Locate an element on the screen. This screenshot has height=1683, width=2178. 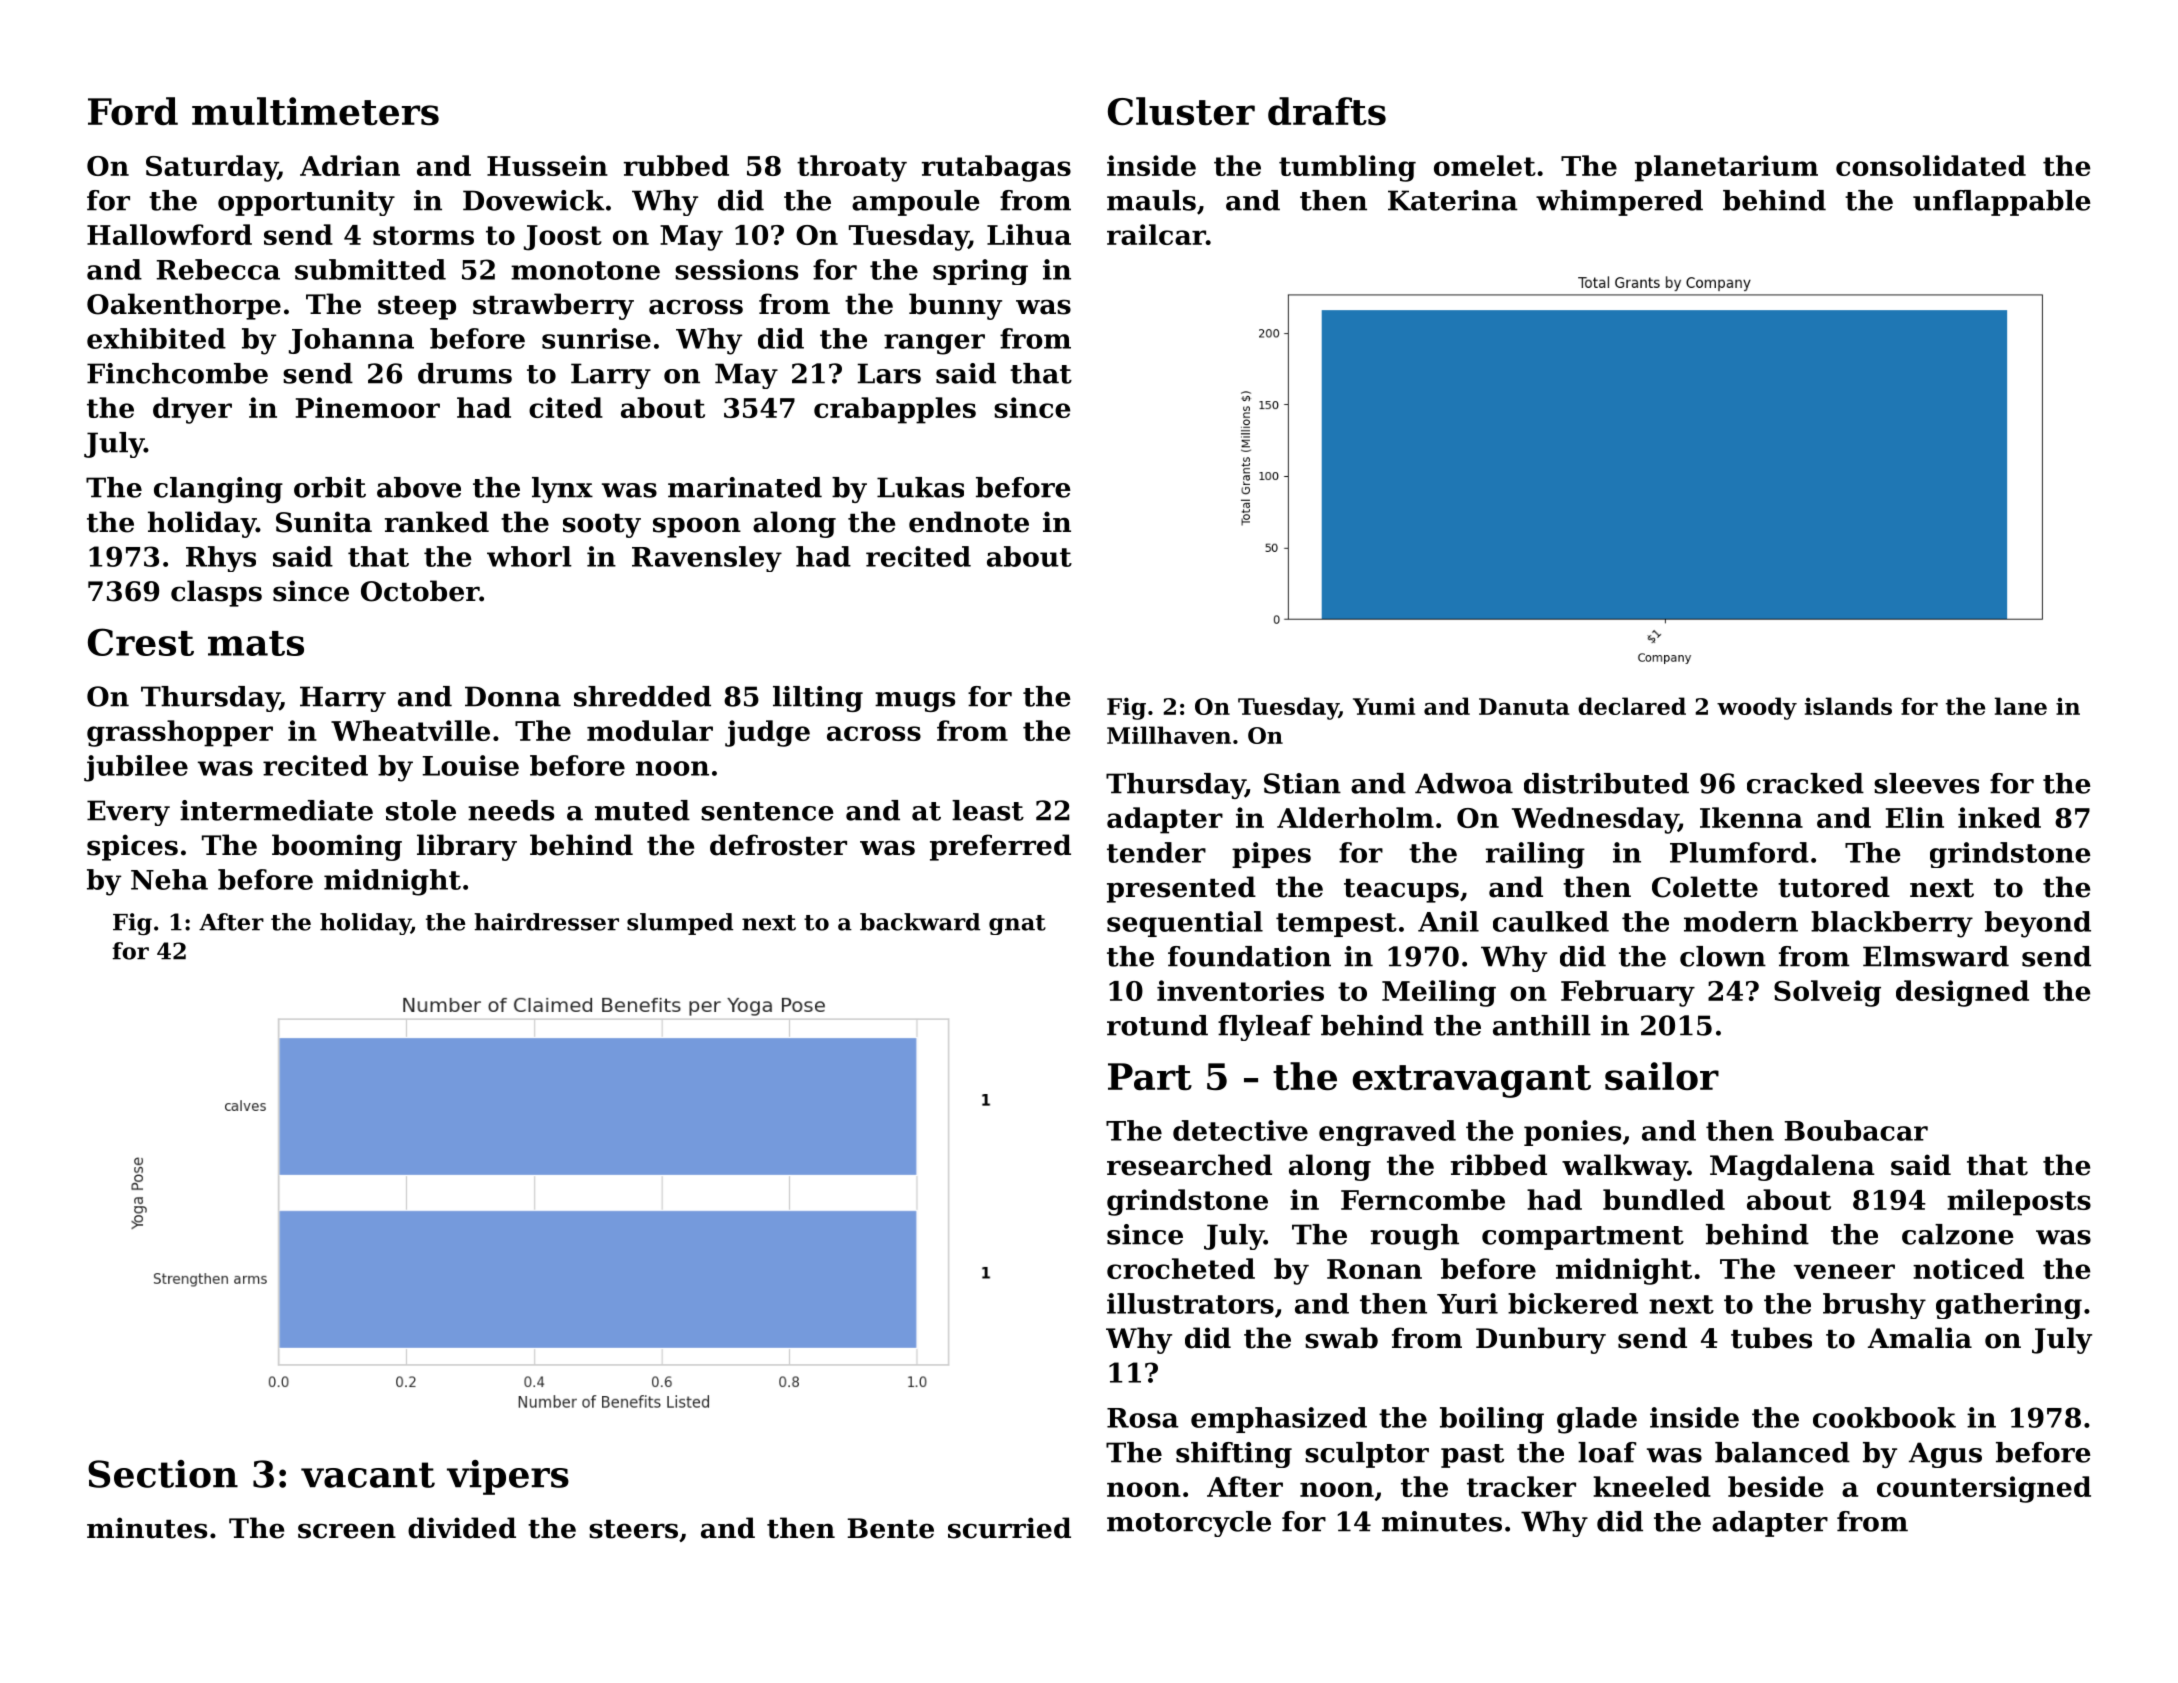
hairdresser is located at coordinates (546, 922).
